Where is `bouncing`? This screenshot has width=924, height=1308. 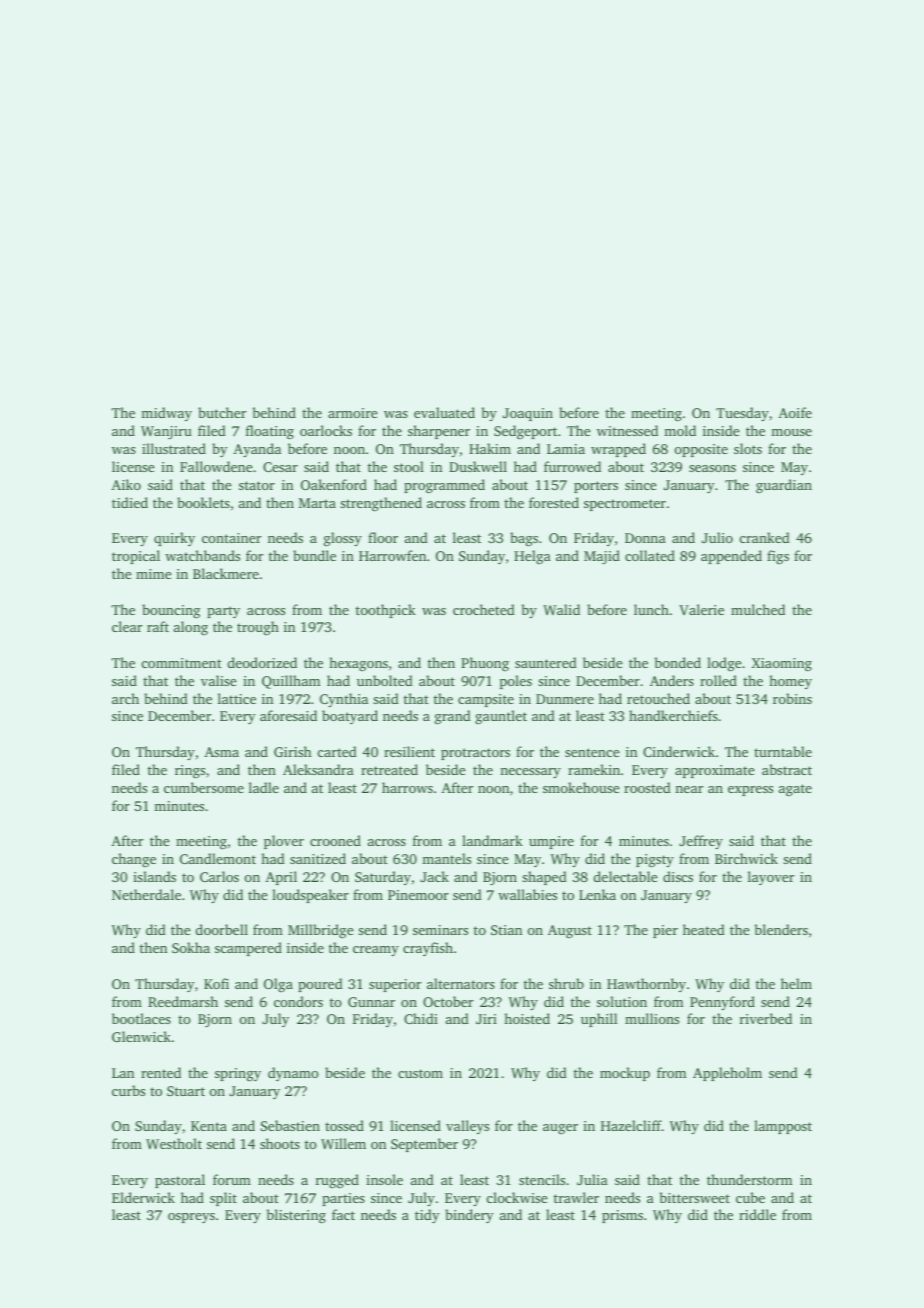
bouncing is located at coordinates (171, 611).
